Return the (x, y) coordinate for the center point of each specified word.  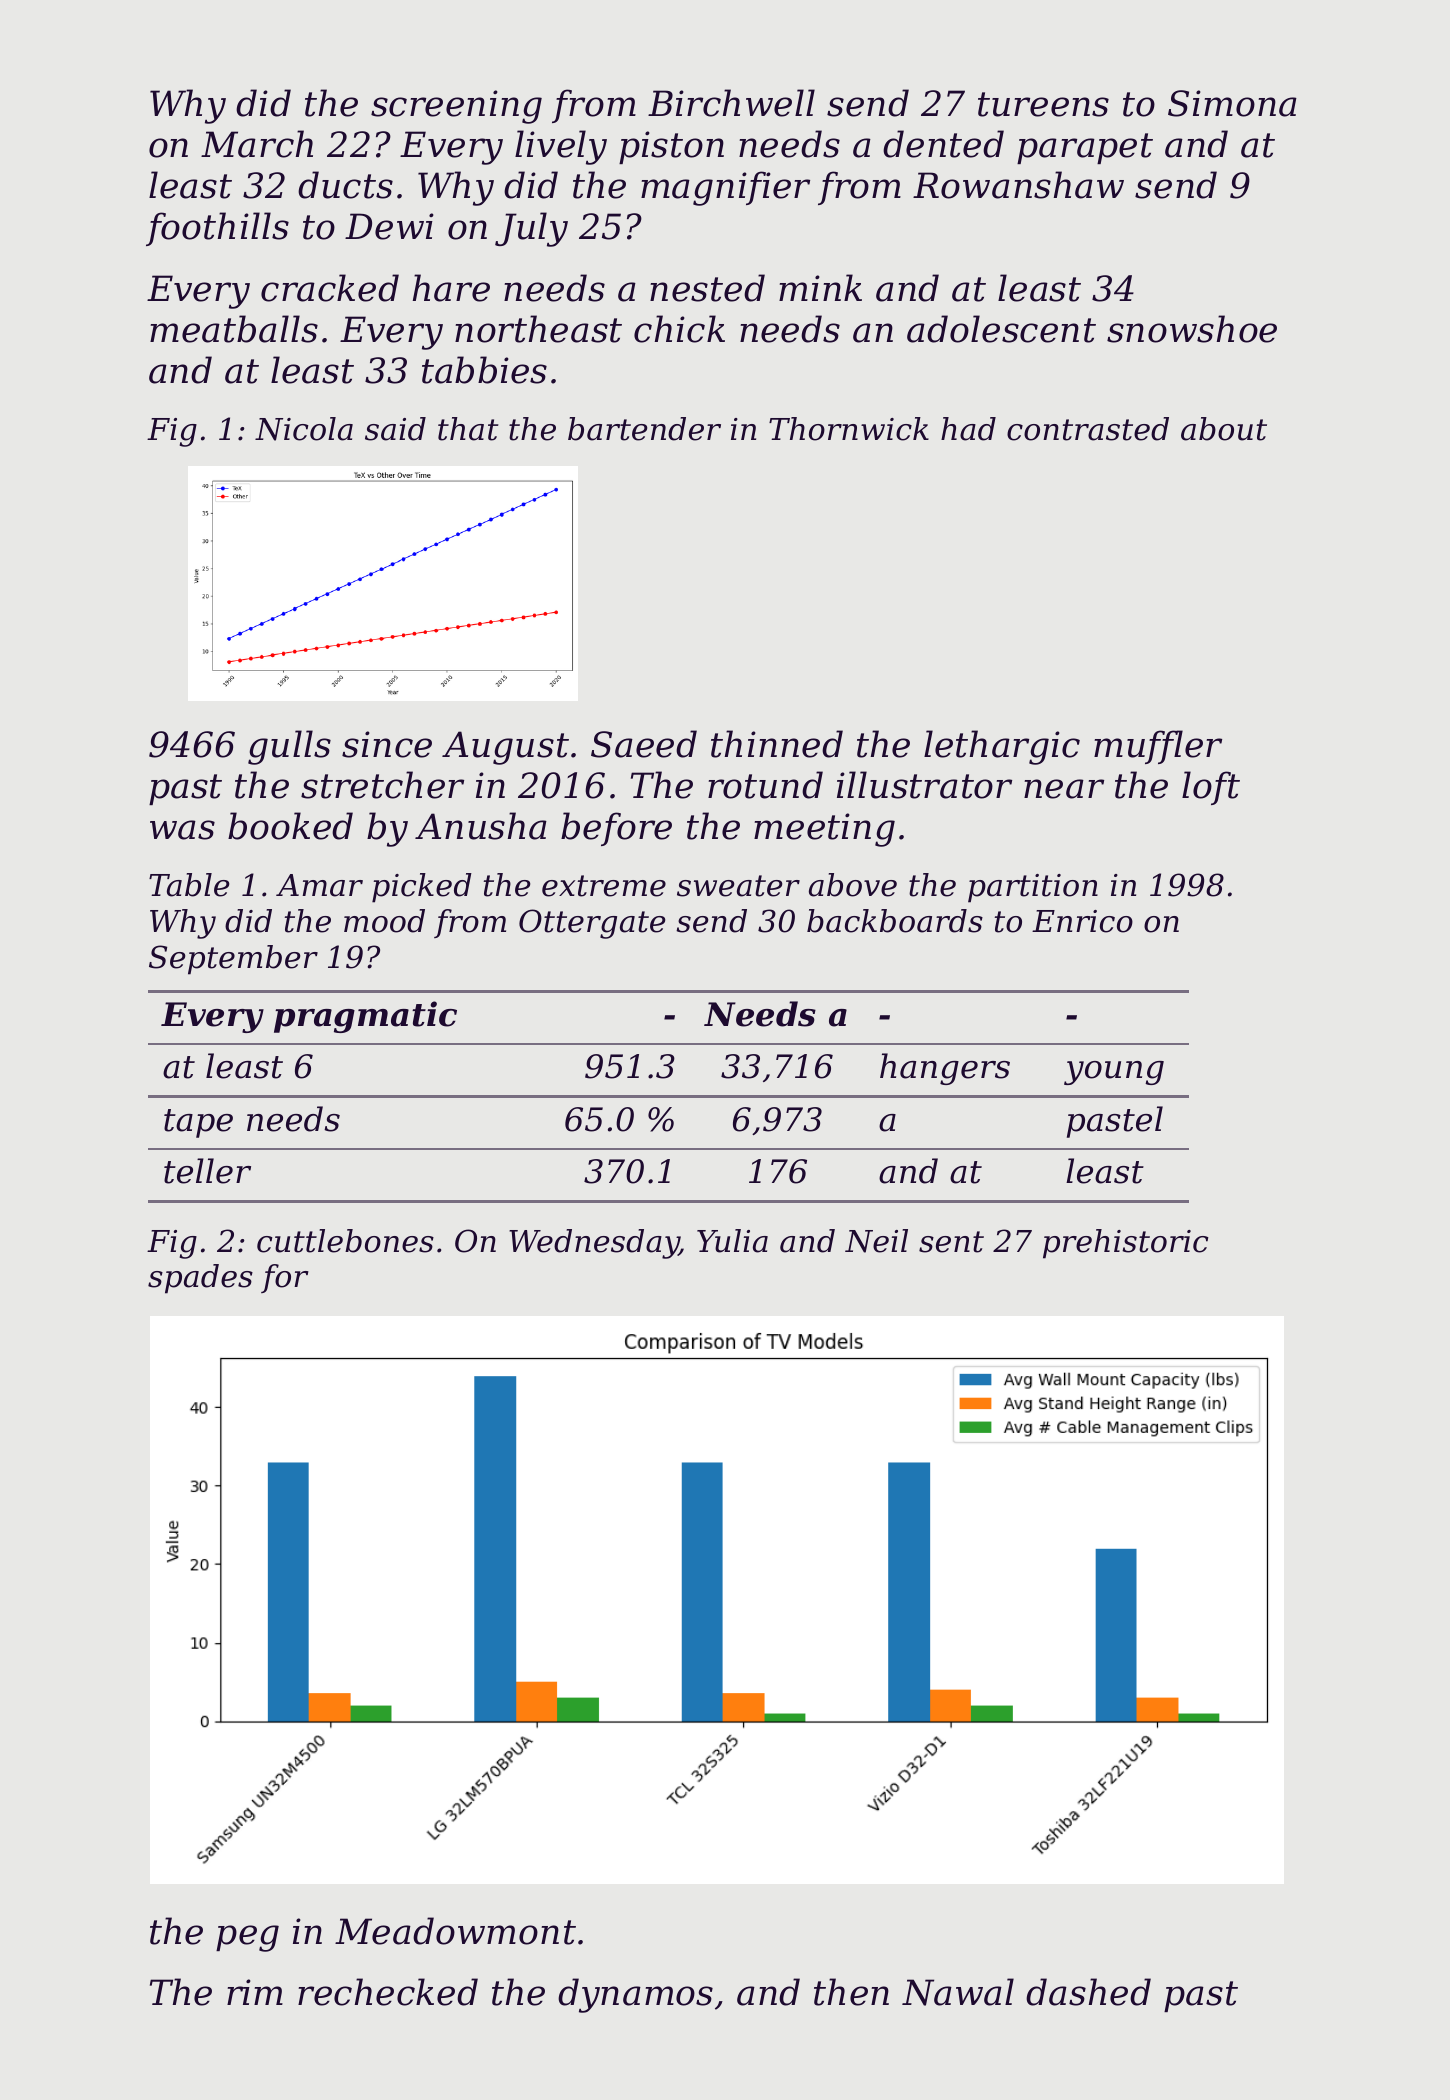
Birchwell (731, 103)
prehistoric (1125, 1244)
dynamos (635, 1995)
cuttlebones (345, 1241)
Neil (876, 1241)
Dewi (389, 226)
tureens (1043, 104)
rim (255, 1992)
